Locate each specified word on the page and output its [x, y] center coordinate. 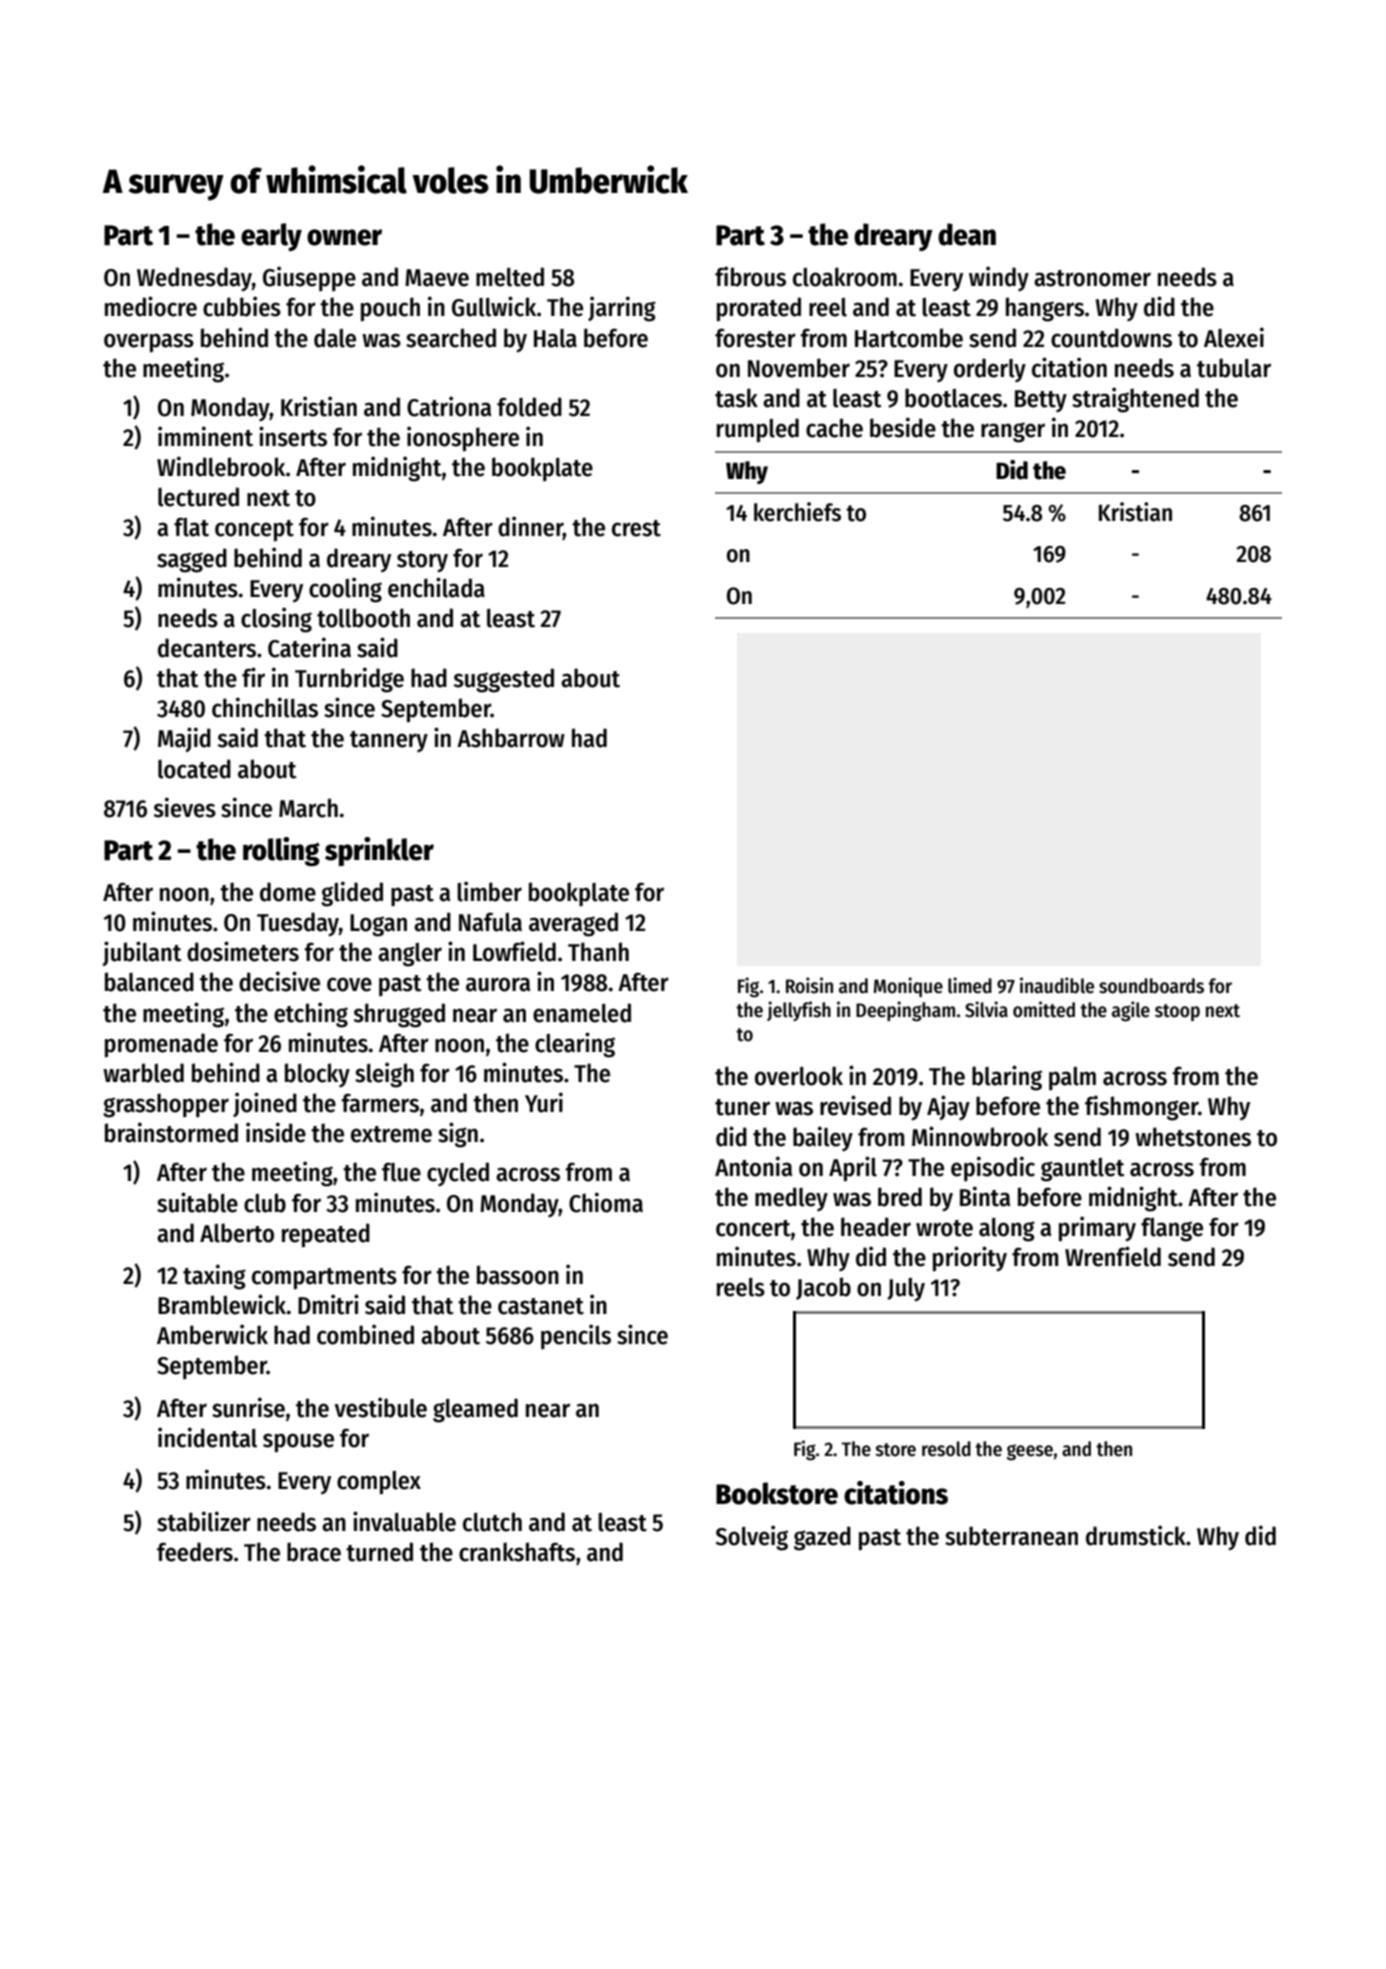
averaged [573, 924]
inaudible [1057, 985]
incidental [207, 1437]
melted [510, 277]
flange [1172, 1229]
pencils [576, 1336]
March [308, 808]
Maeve [437, 278]
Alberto [237, 1233]
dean [967, 234]
